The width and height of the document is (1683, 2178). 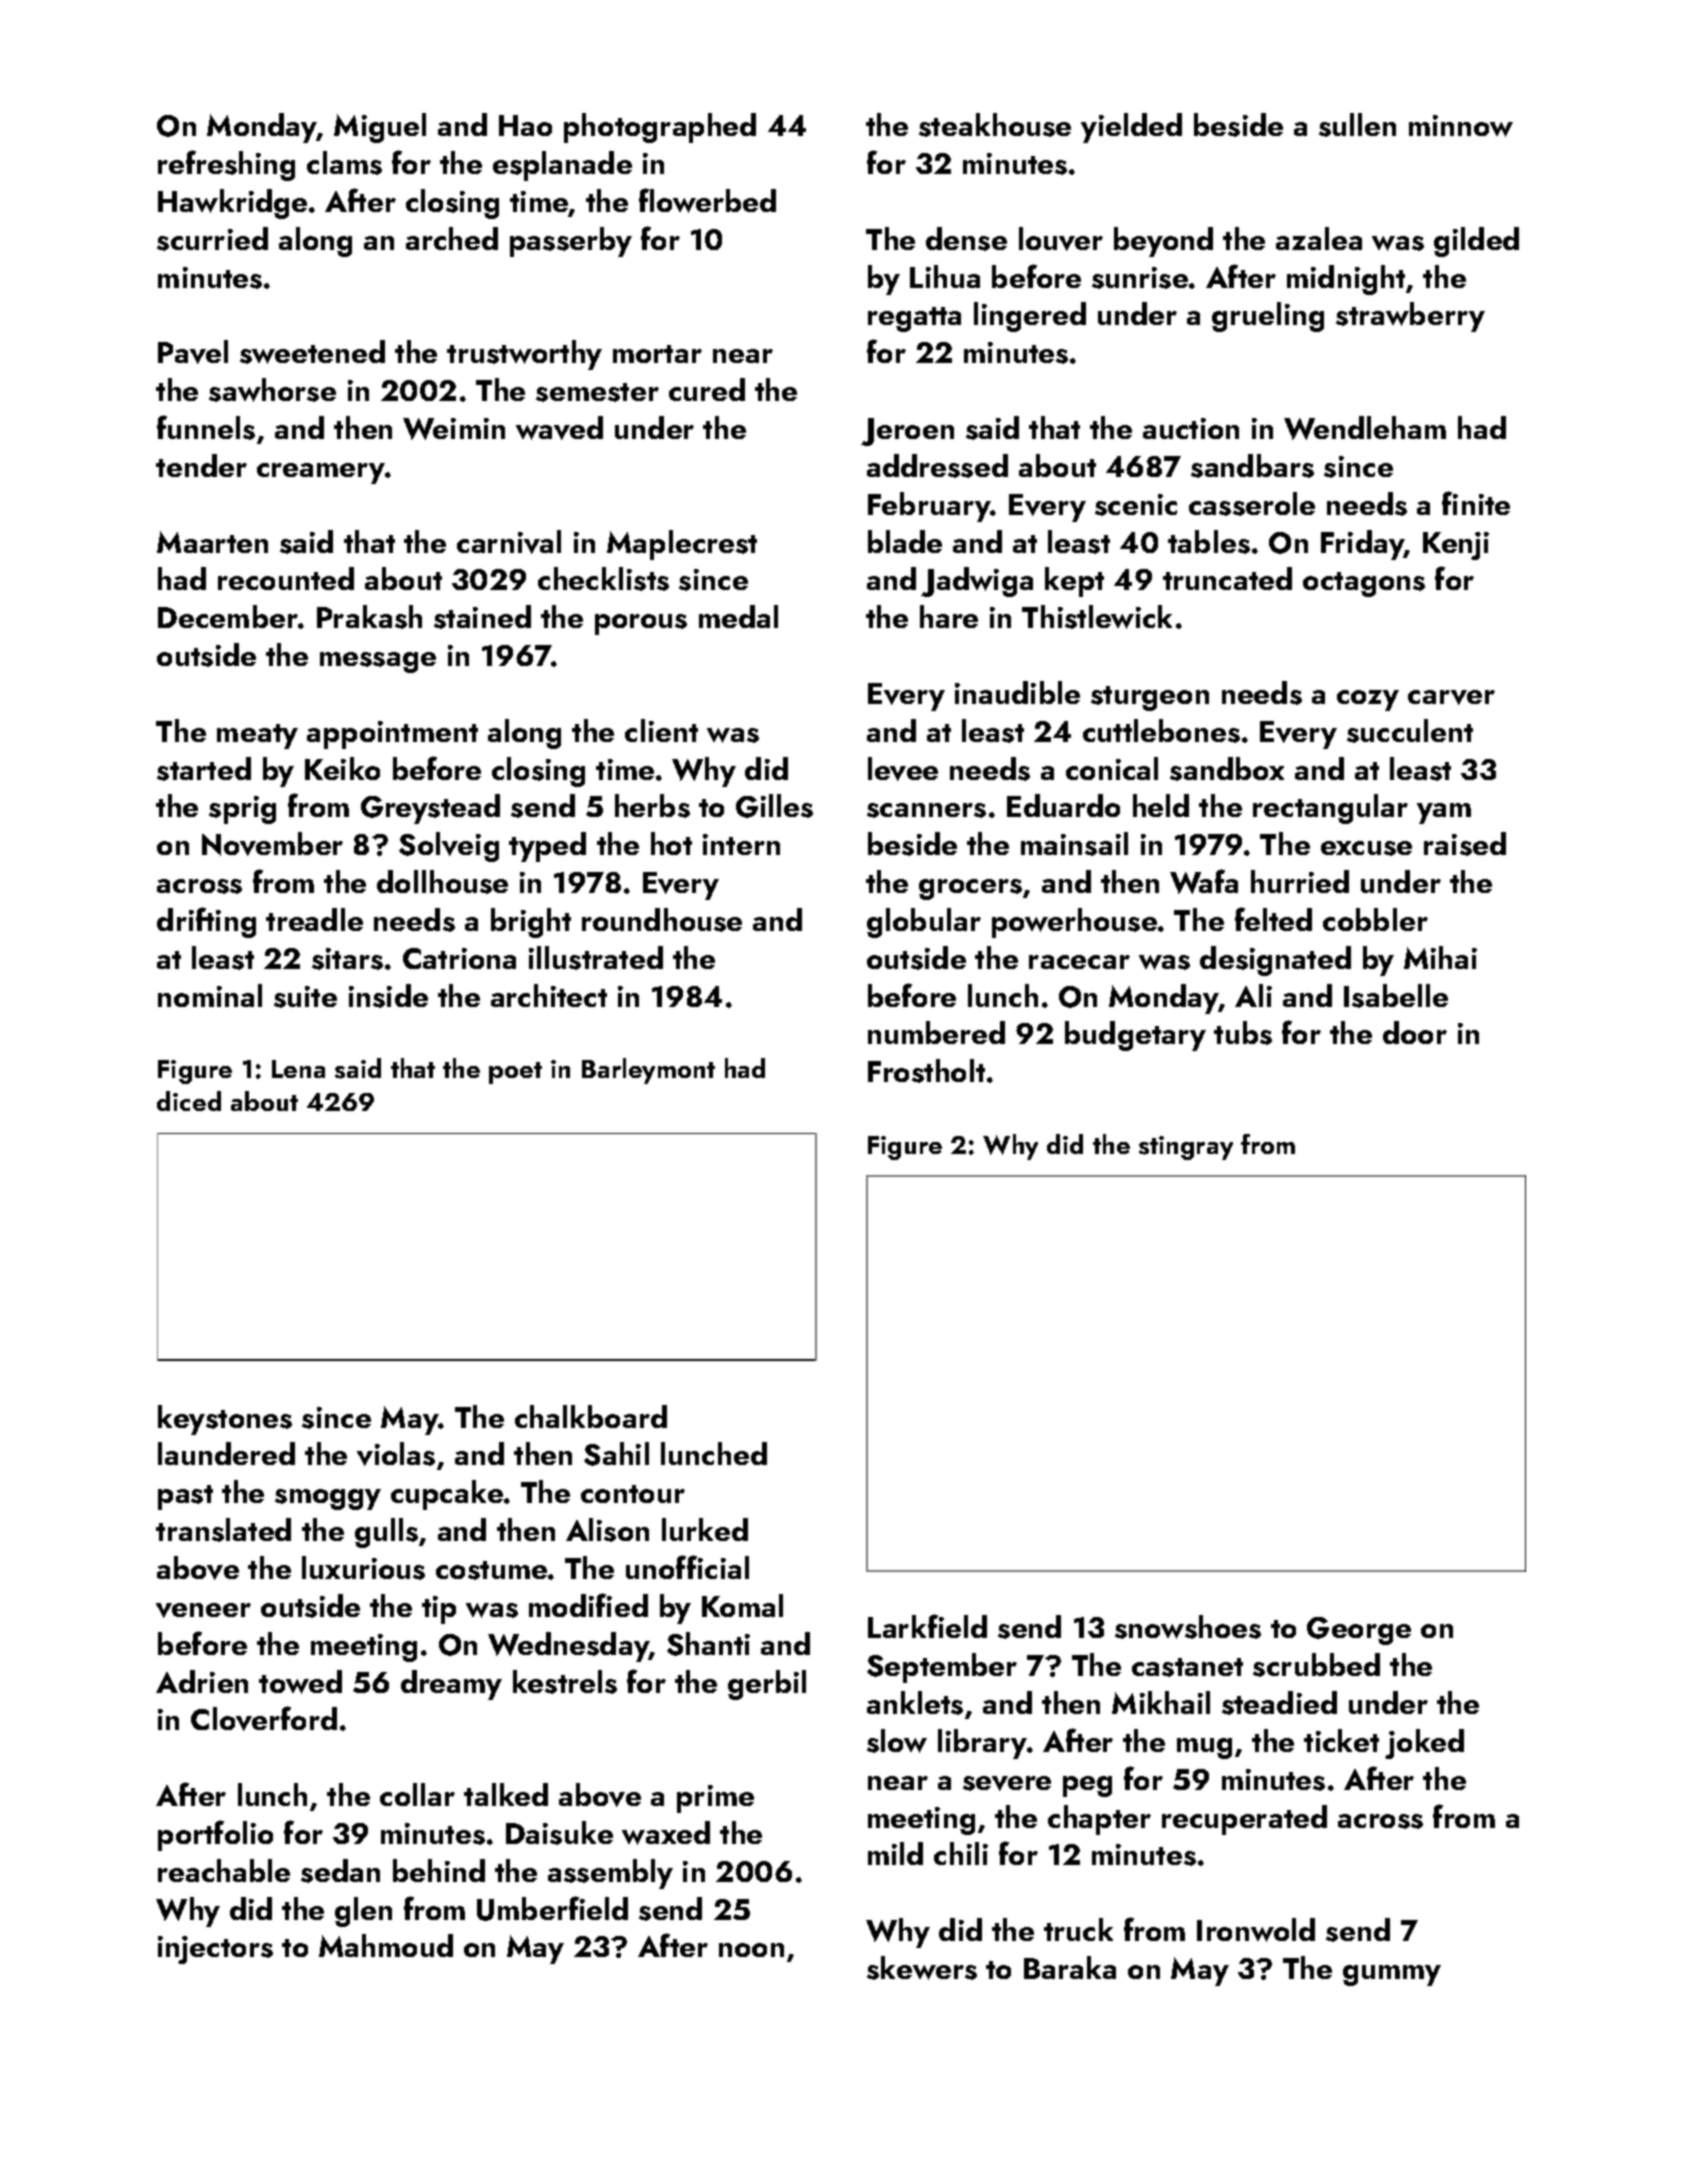 I want to click on keystones, so click(x=225, y=1420).
